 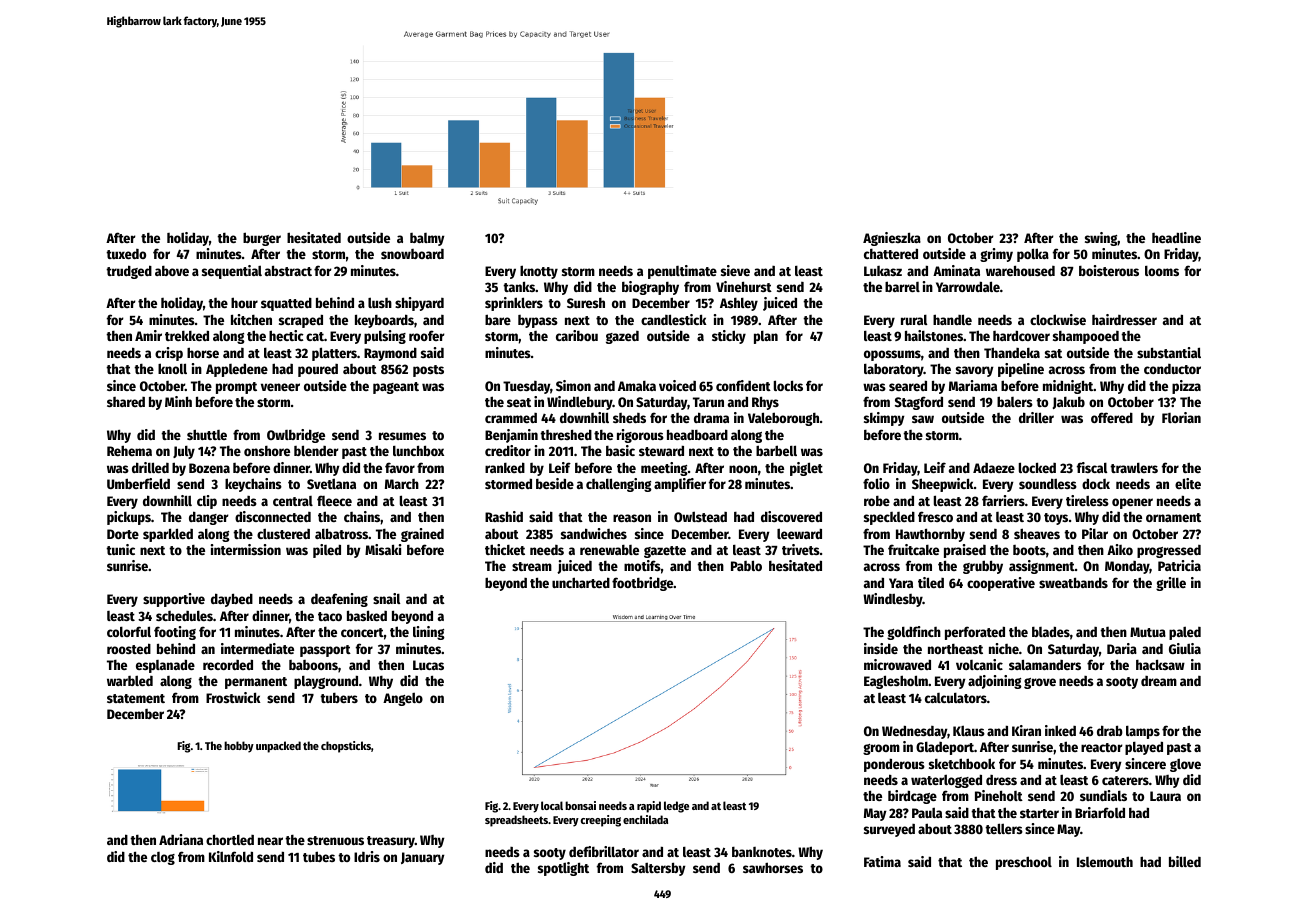 I want to click on strenuous, so click(x=335, y=840).
